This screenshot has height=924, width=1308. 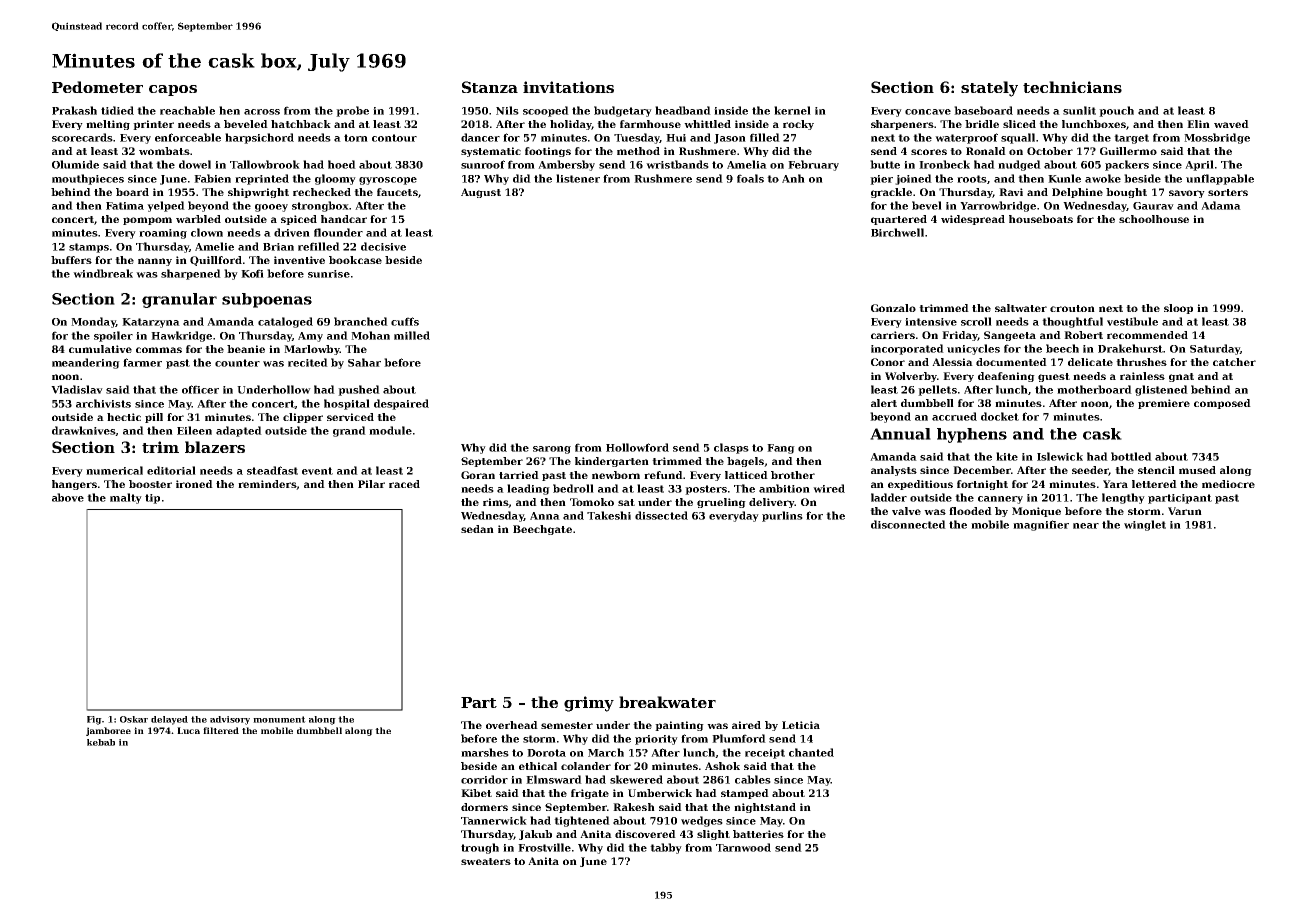 I want to click on Tarnwood, so click(x=743, y=847).
